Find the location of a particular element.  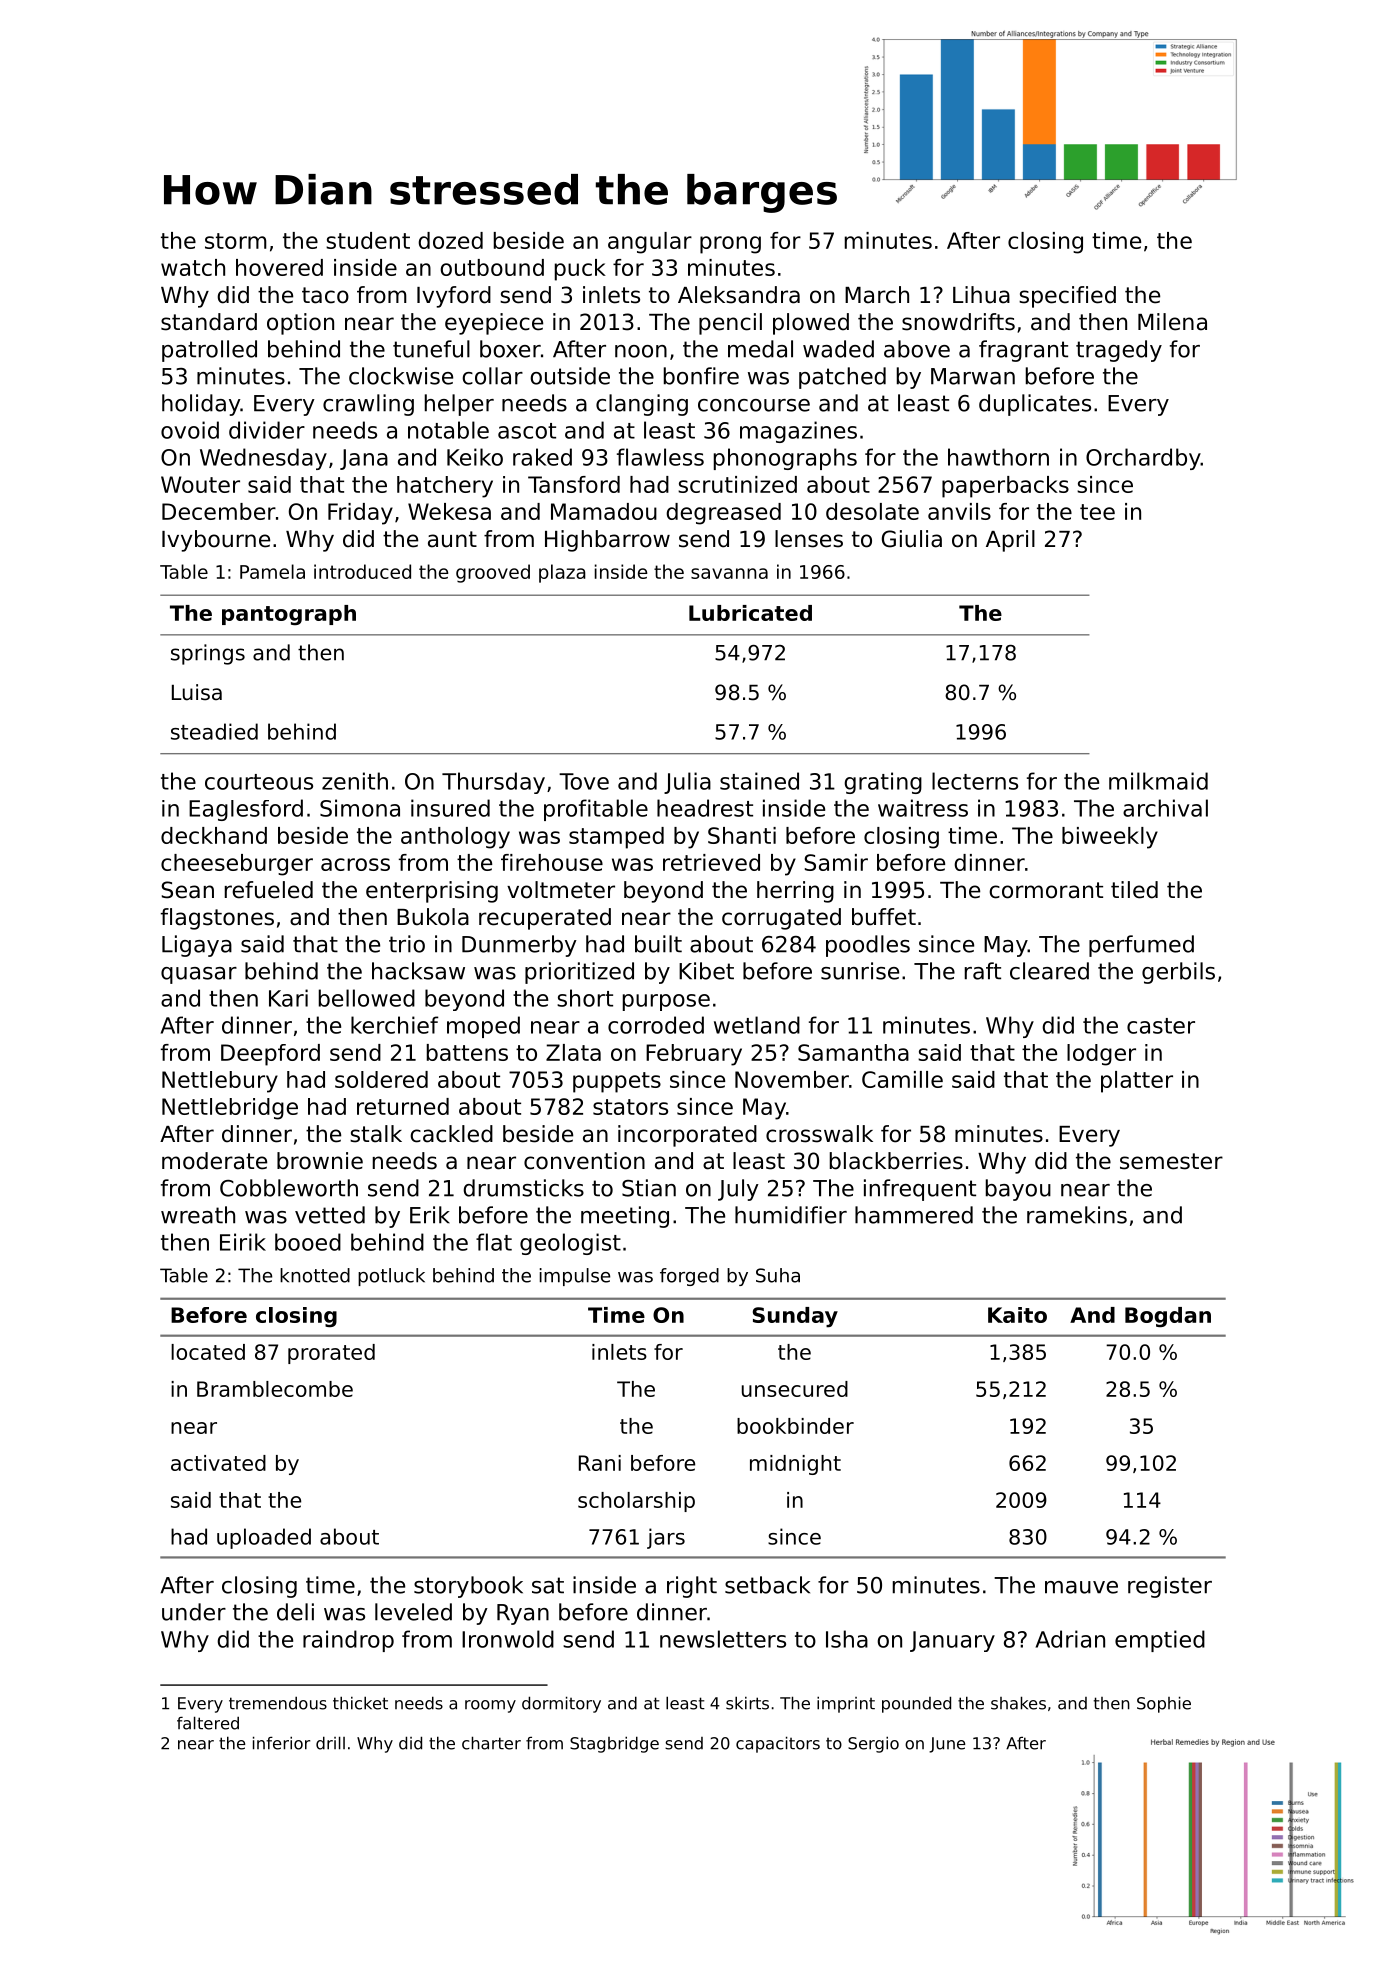

angular is located at coordinates (650, 243).
